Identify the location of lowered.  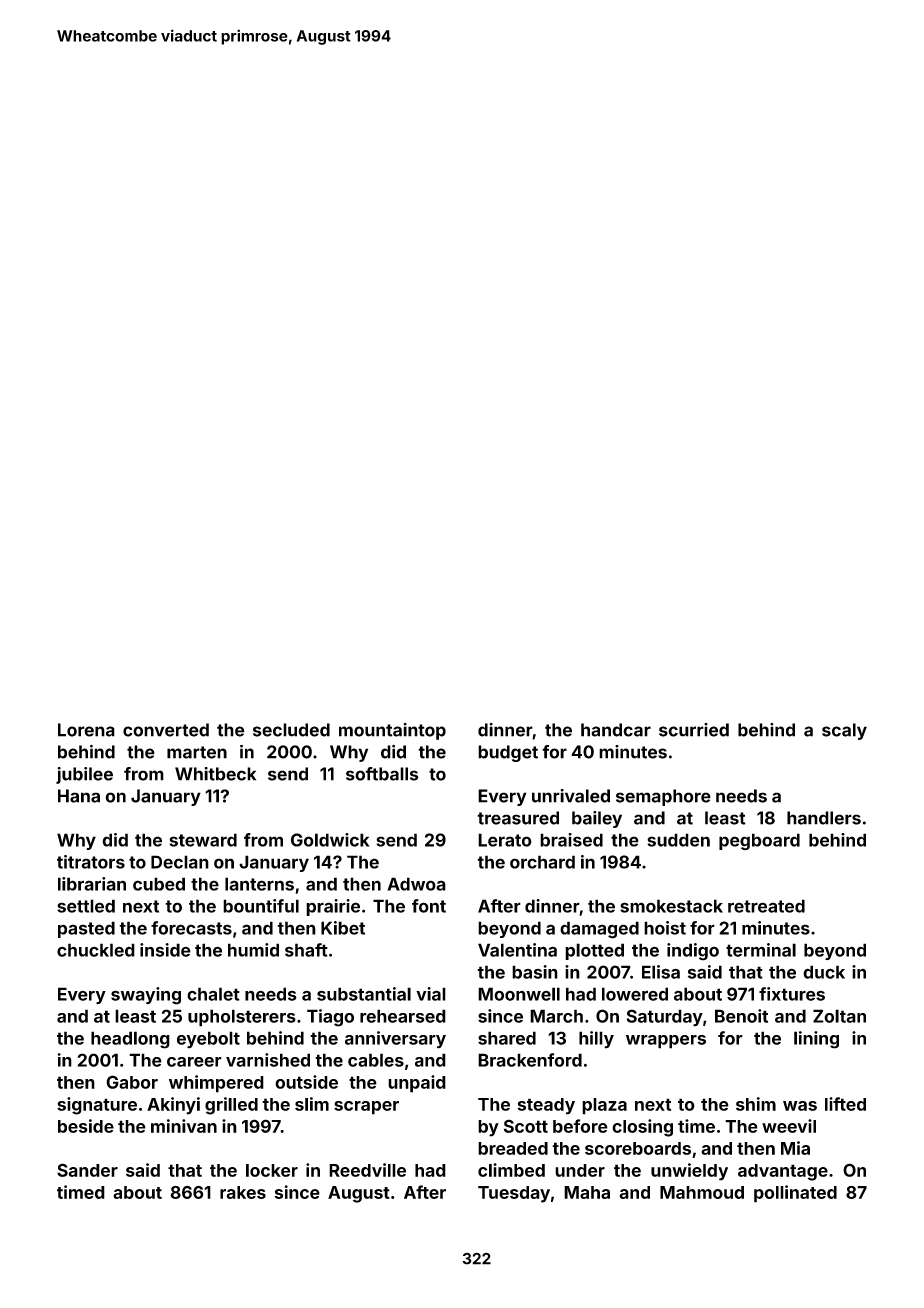
(635, 994).
